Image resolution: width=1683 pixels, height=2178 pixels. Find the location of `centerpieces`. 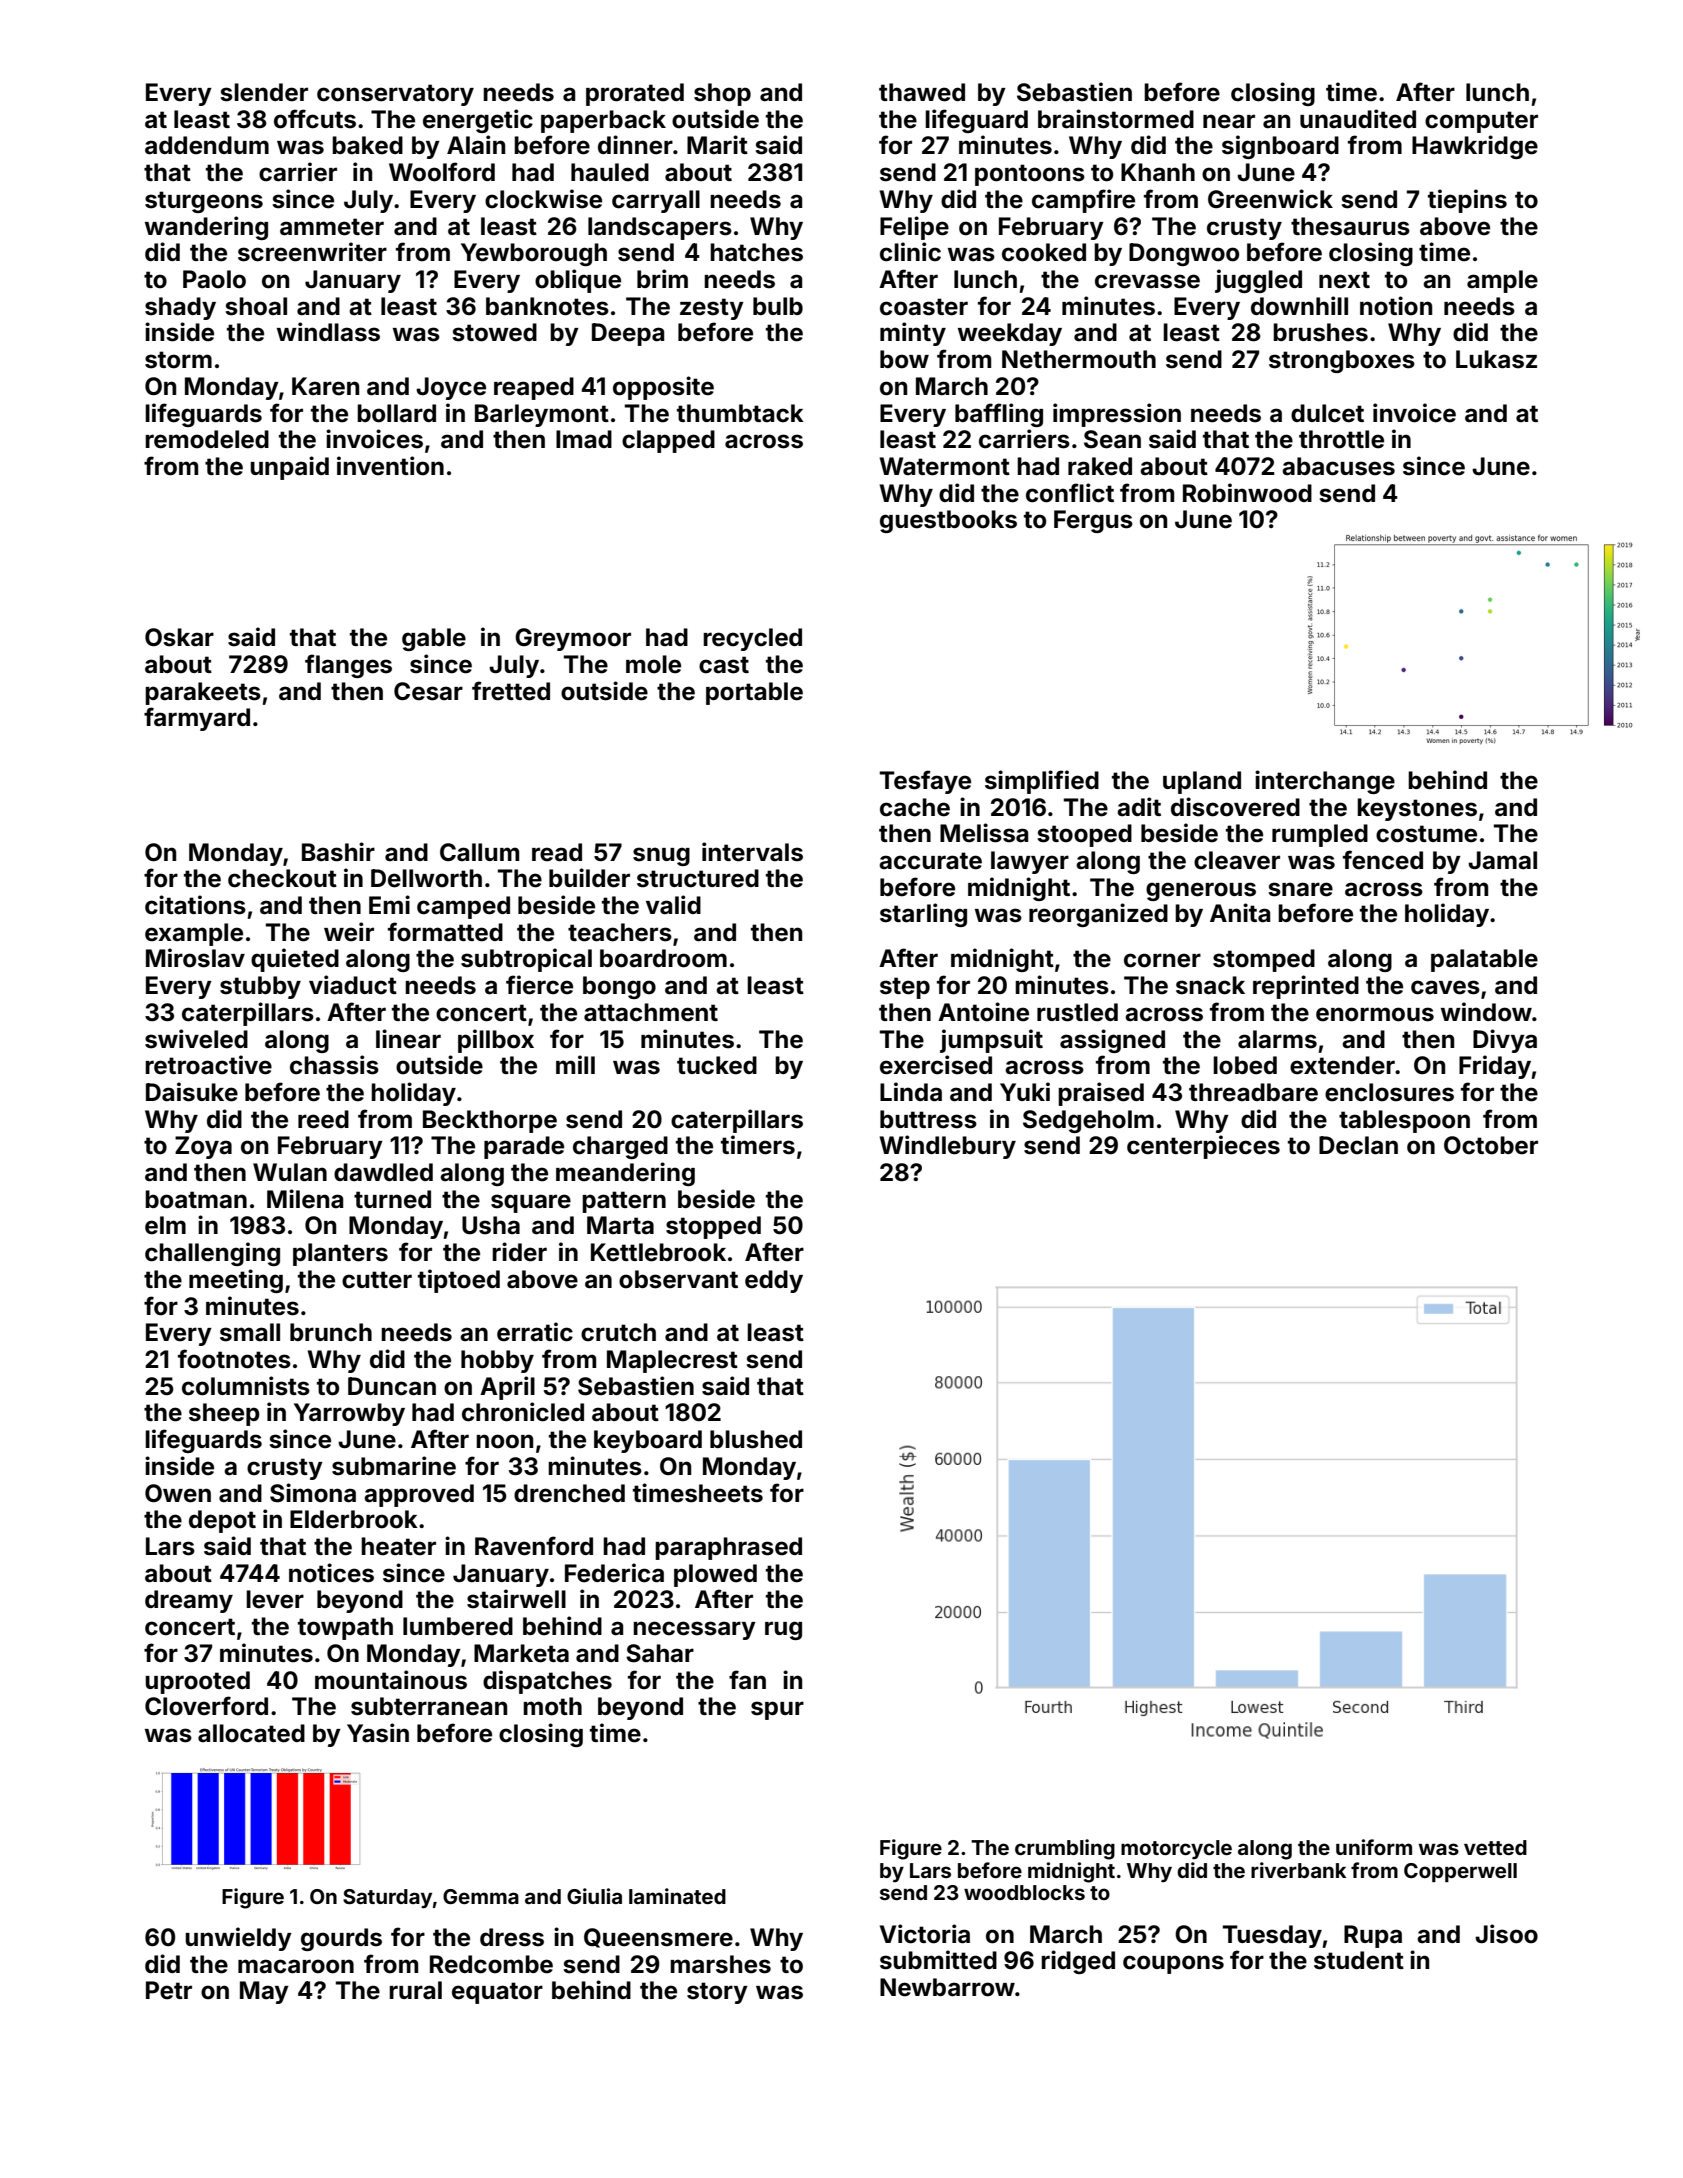

centerpieces is located at coordinates (1203, 1147).
